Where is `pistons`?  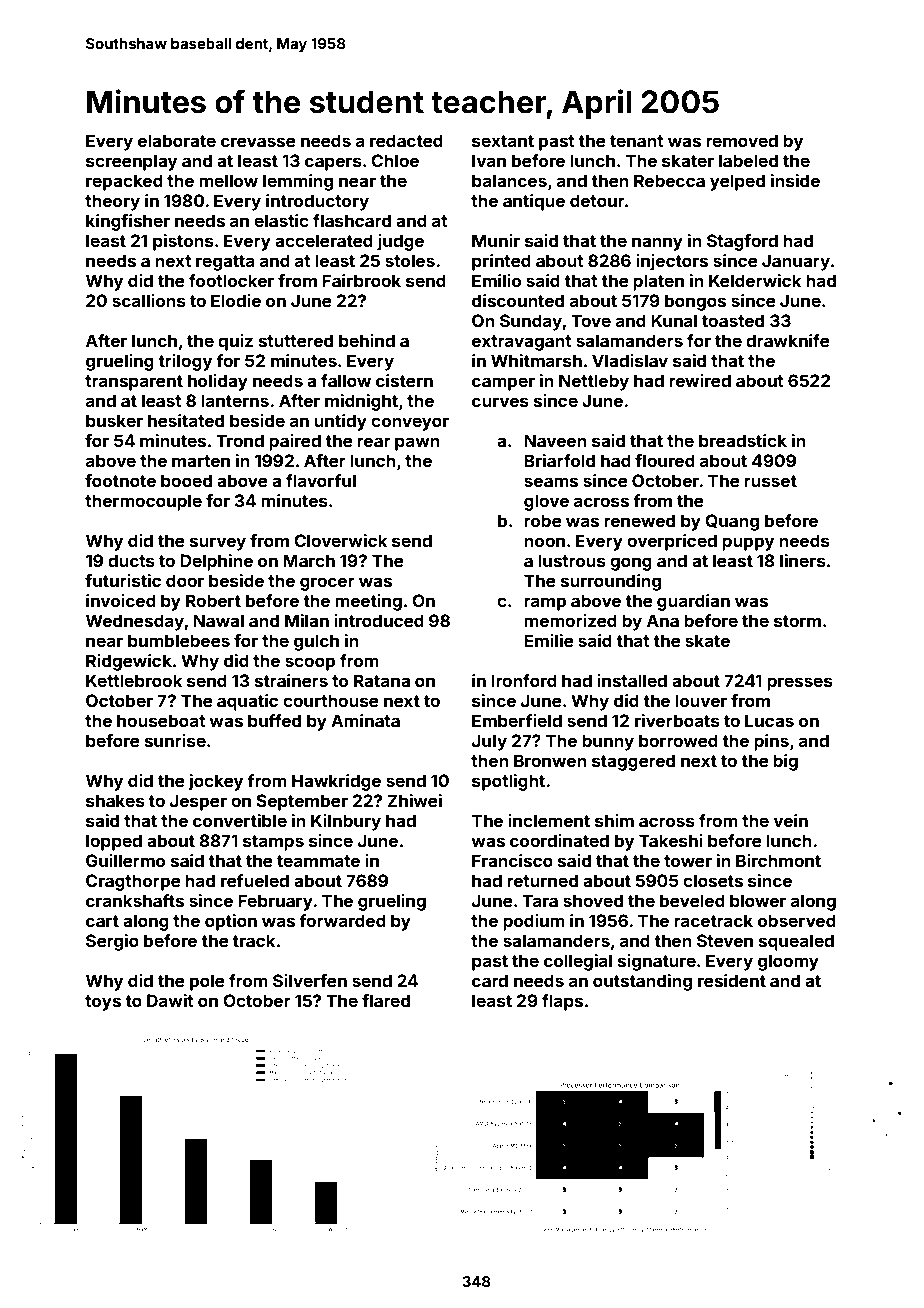
pistons is located at coordinates (183, 242).
